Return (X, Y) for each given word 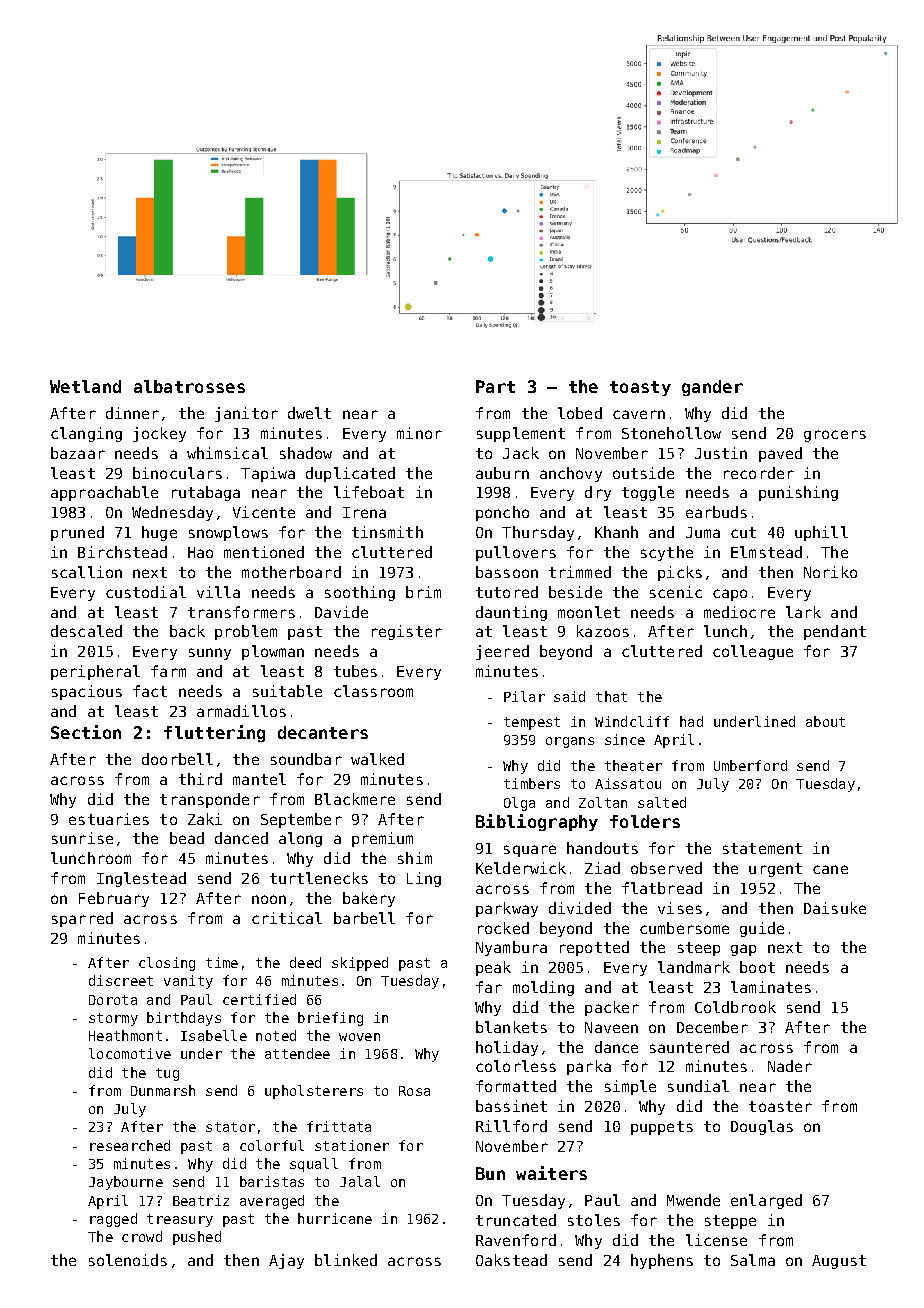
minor (419, 433)
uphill (821, 533)
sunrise (82, 838)
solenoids (128, 1260)
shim (415, 858)
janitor (246, 414)
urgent (775, 870)
